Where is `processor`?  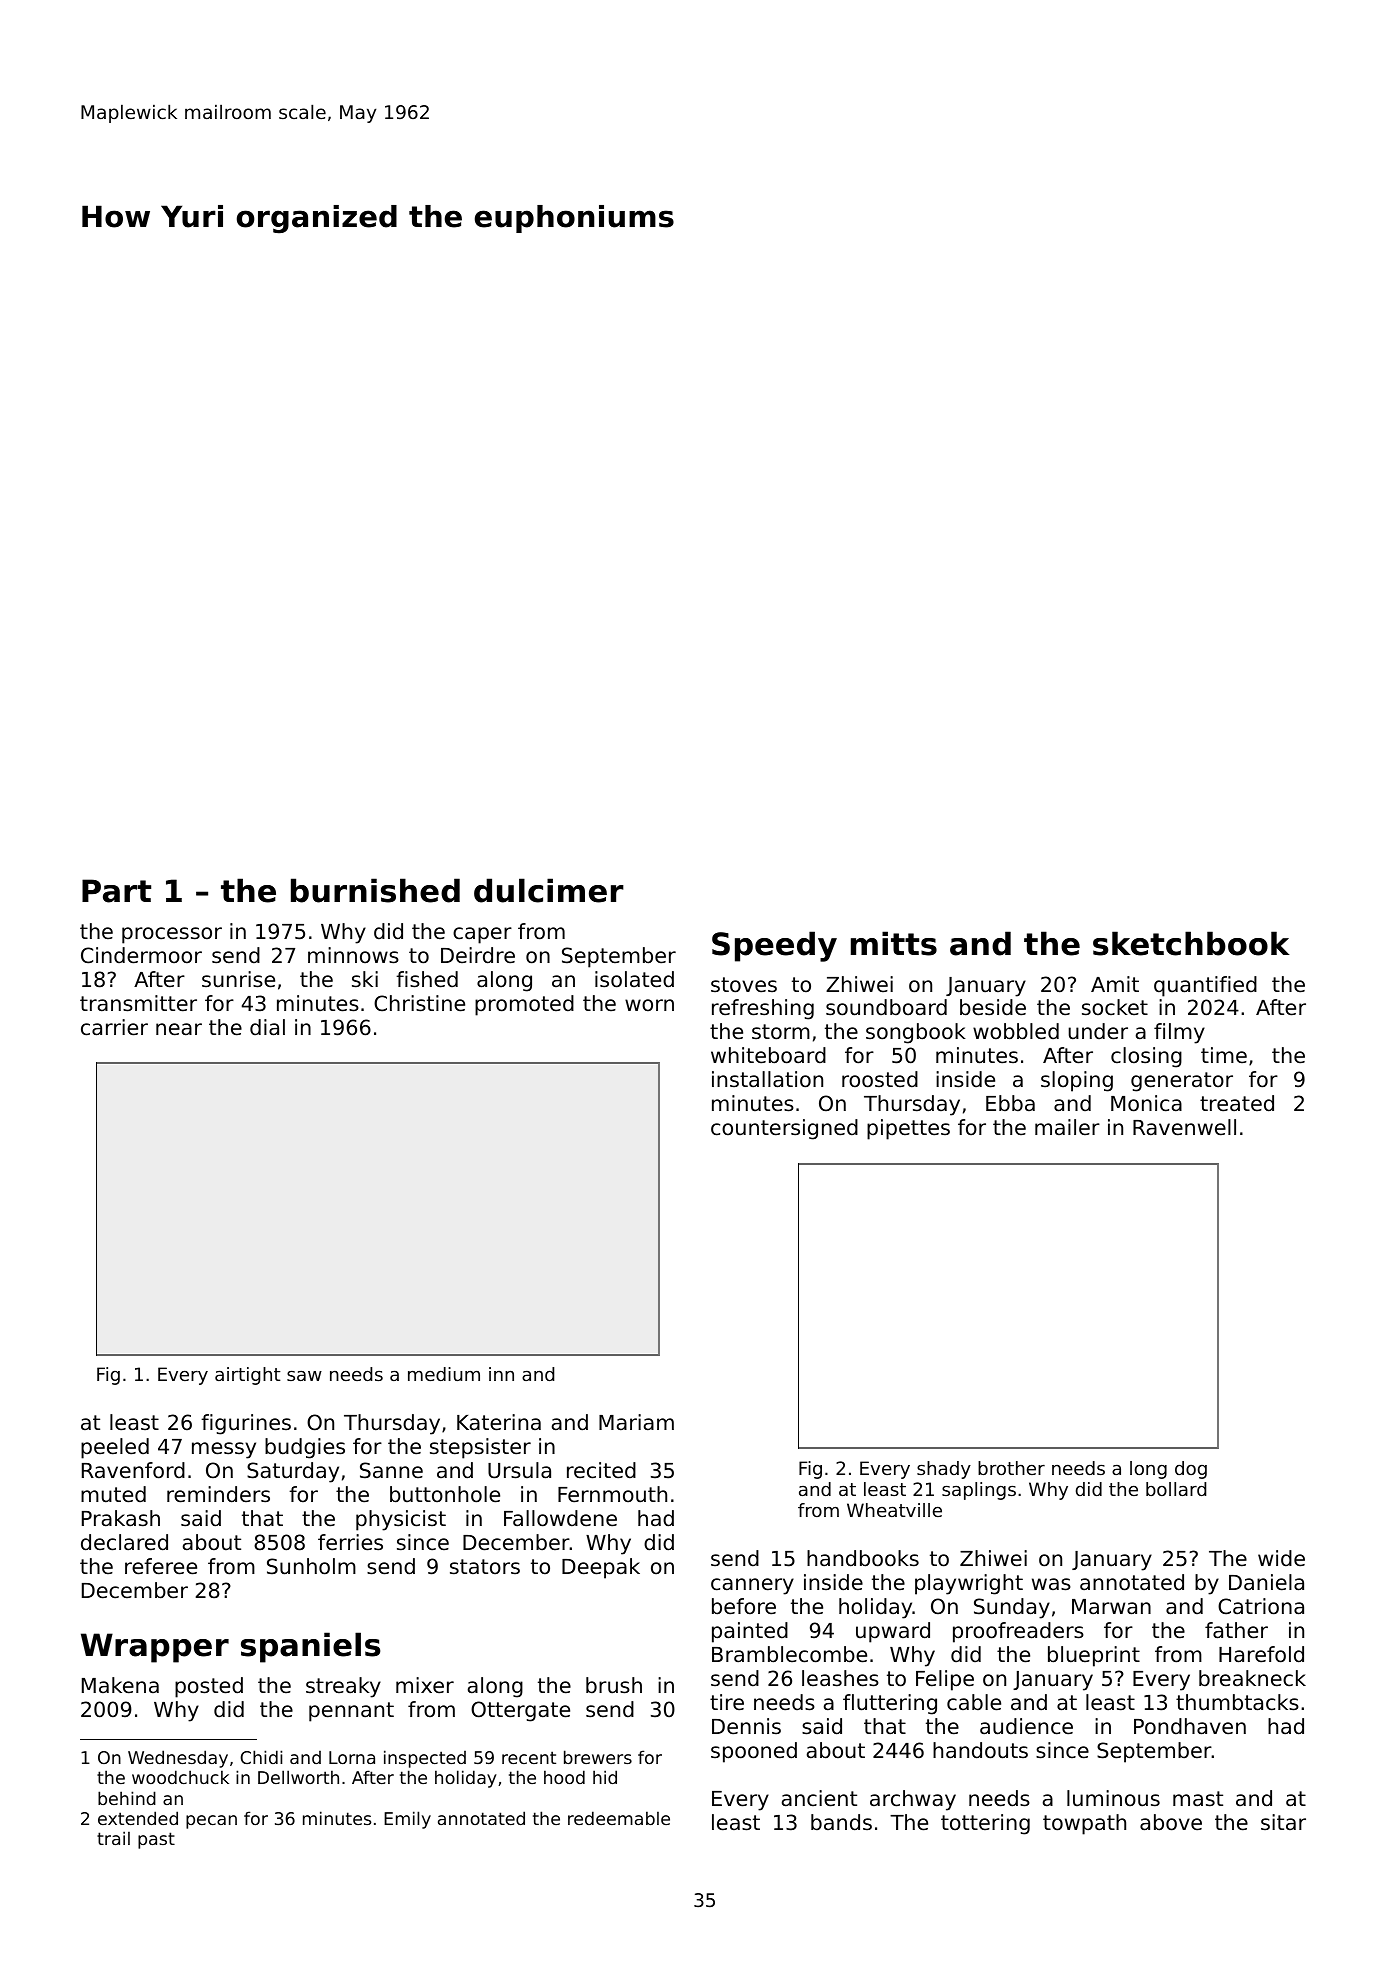
processor is located at coordinates (172, 935).
